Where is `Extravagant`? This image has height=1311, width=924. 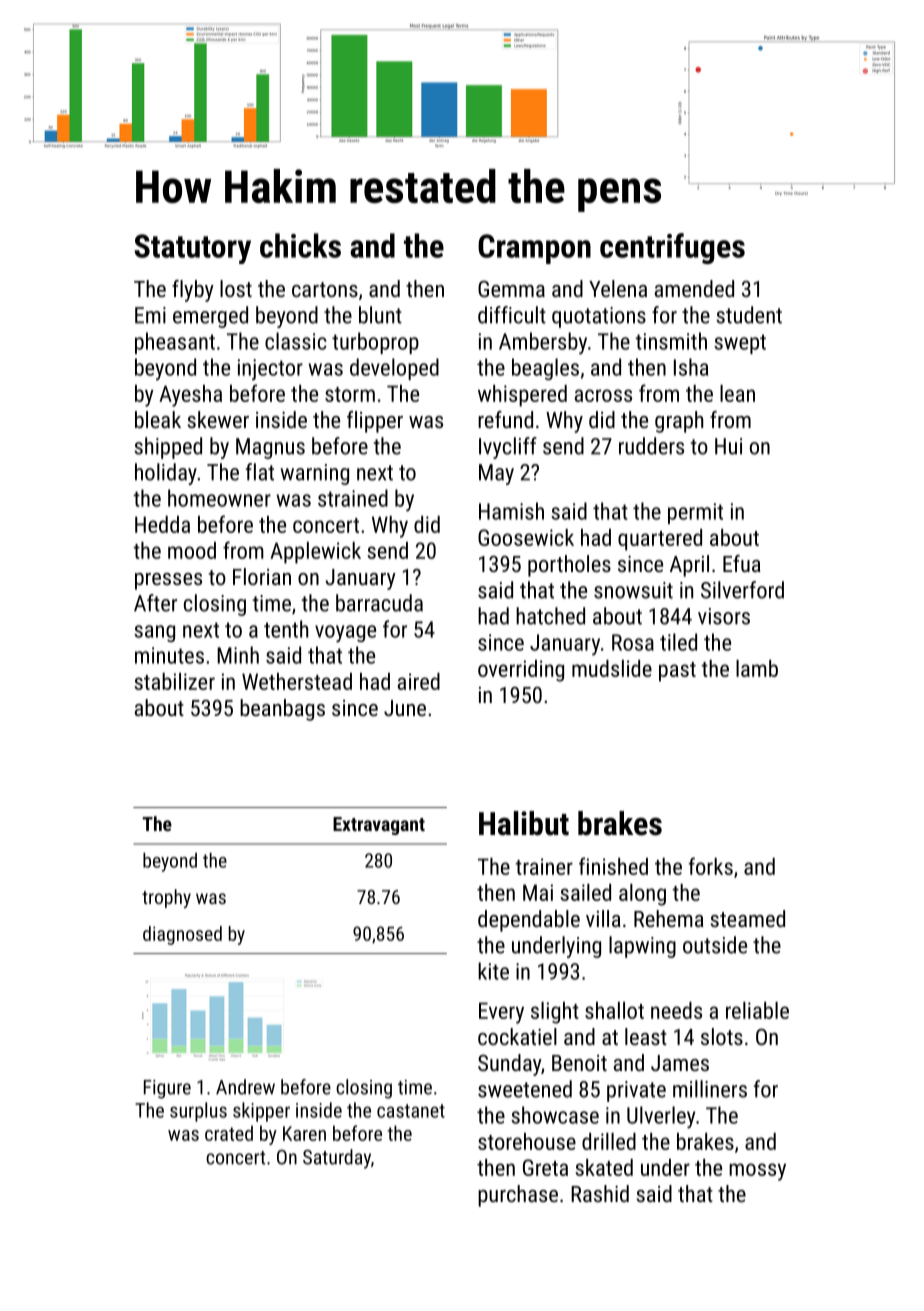
Extravagant is located at coordinates (379, 826).
